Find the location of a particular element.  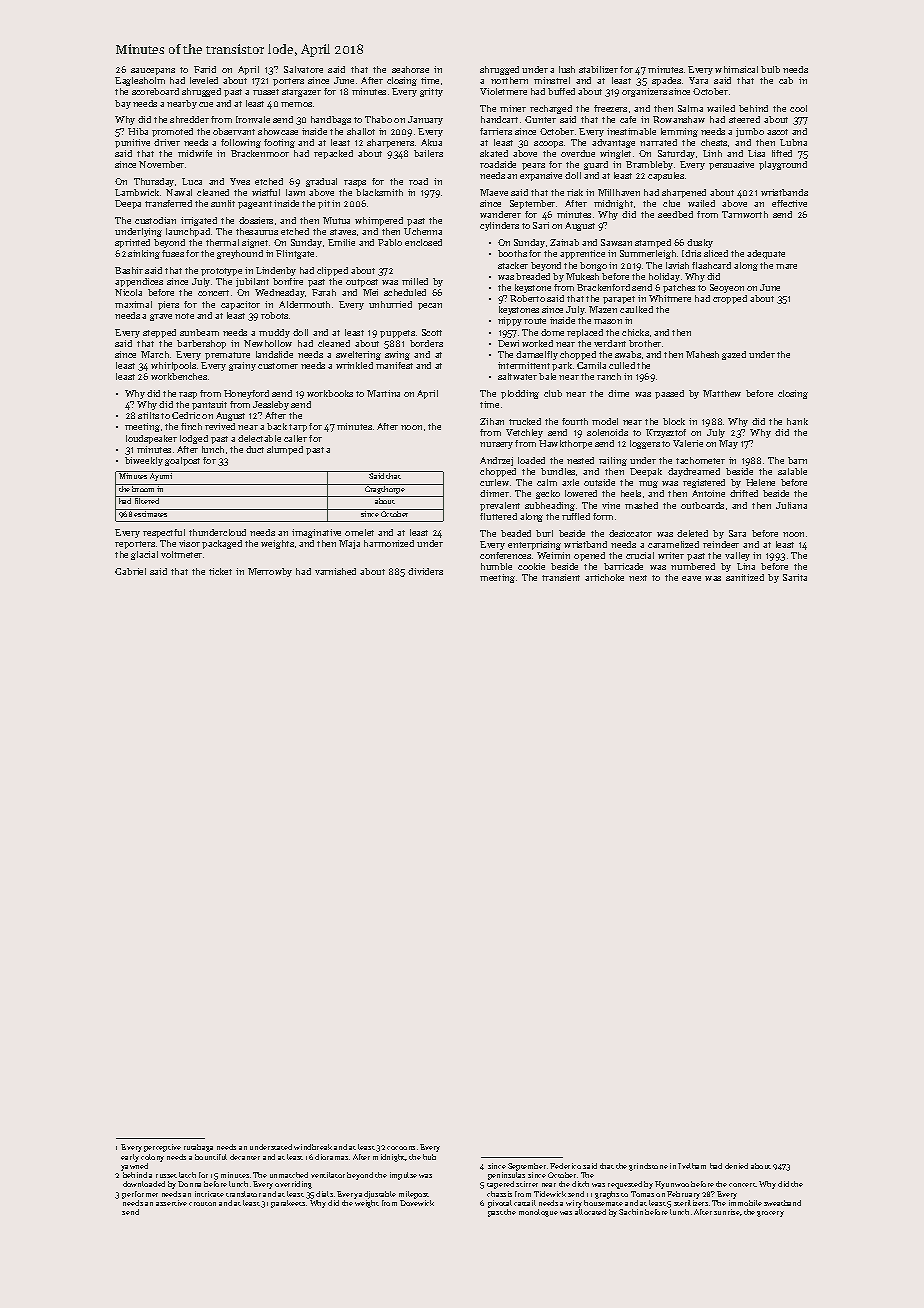

transient is located at coordinates (561, 577).
